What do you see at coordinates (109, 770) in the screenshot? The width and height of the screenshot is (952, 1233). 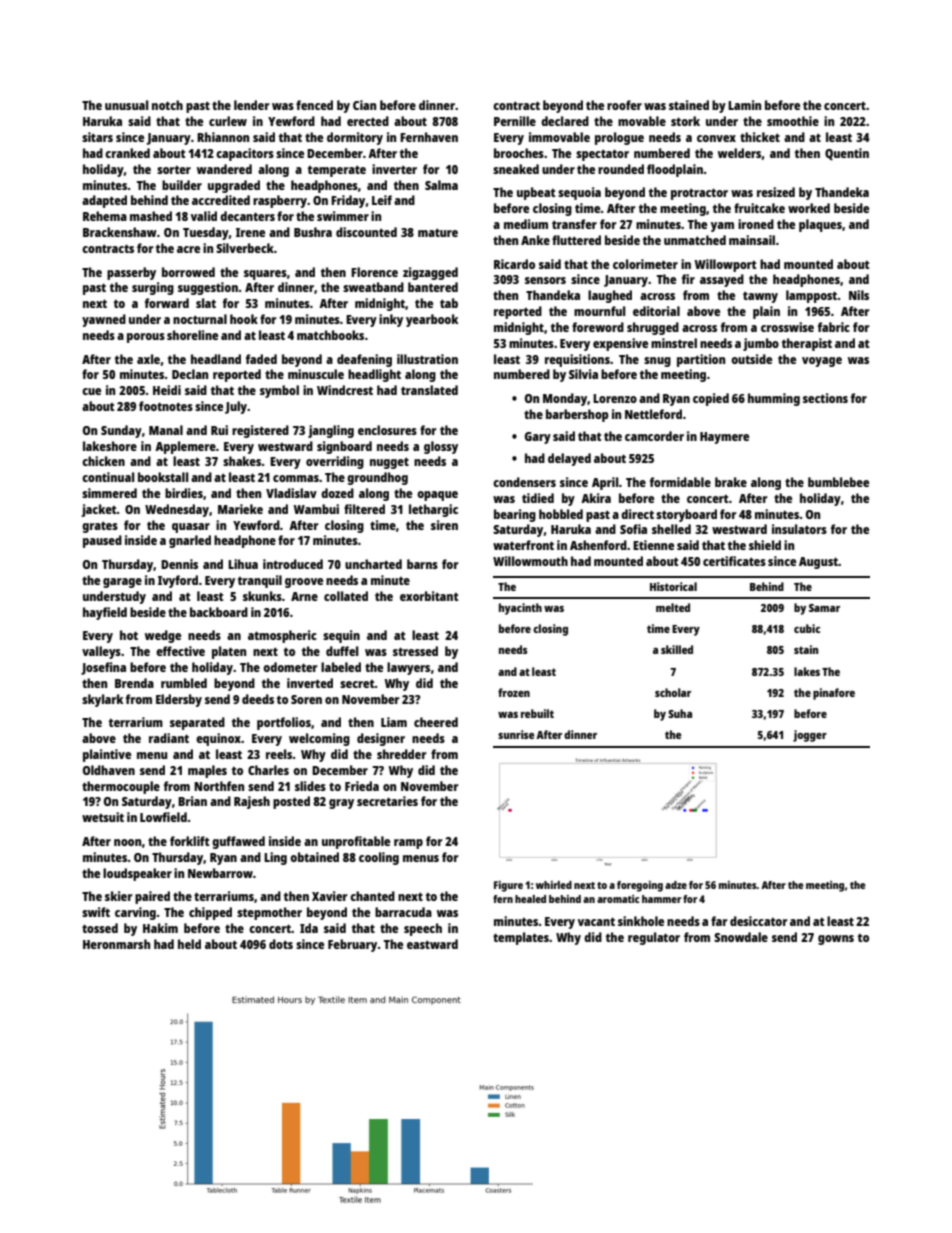 I see `Oldhaven` at bounding box center [109, 770].
